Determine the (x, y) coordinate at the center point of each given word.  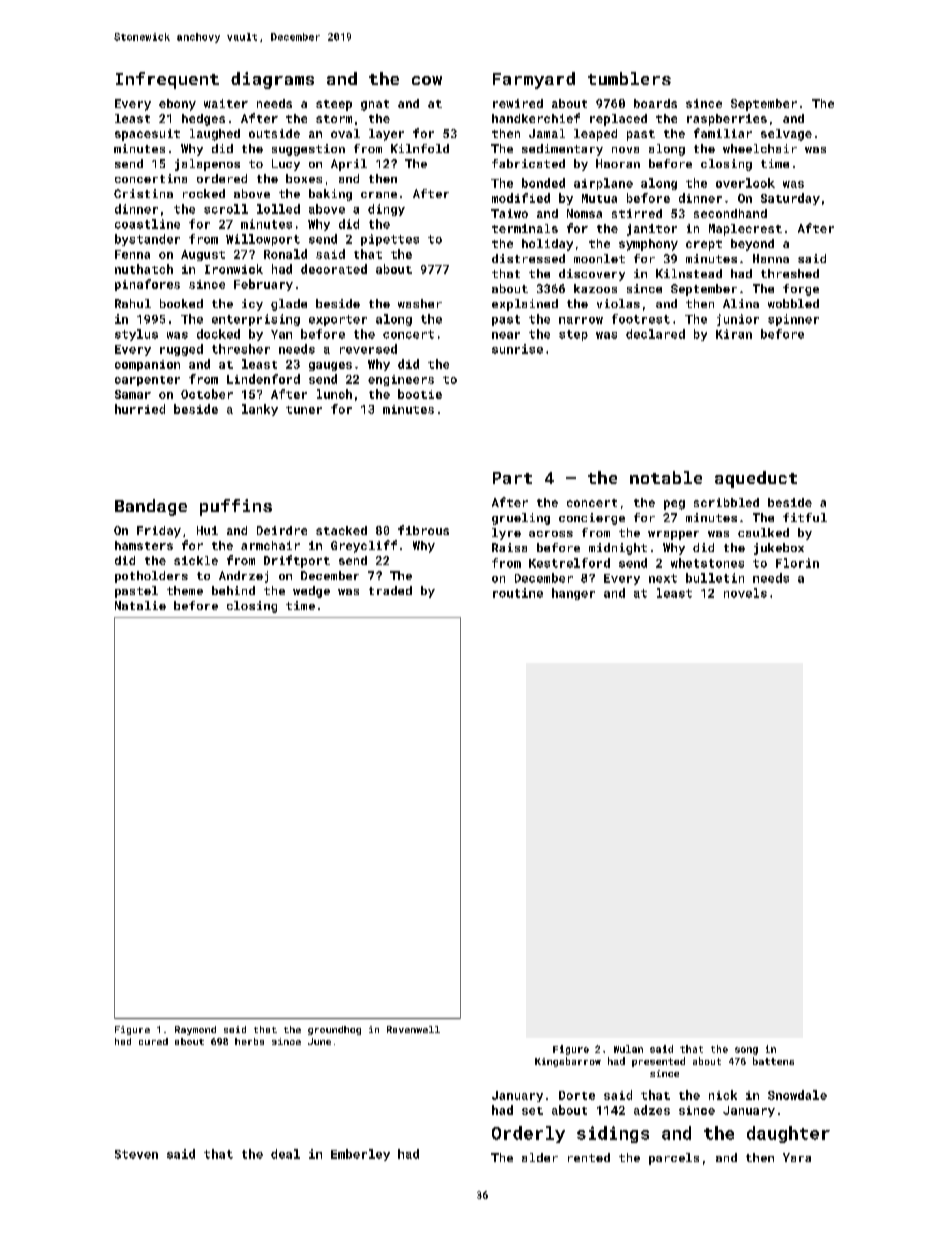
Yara (797, 1157)
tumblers (629, 78)
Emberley (360, 1155)
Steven (136, 1154)
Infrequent (167, 80)
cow (427, 80)
